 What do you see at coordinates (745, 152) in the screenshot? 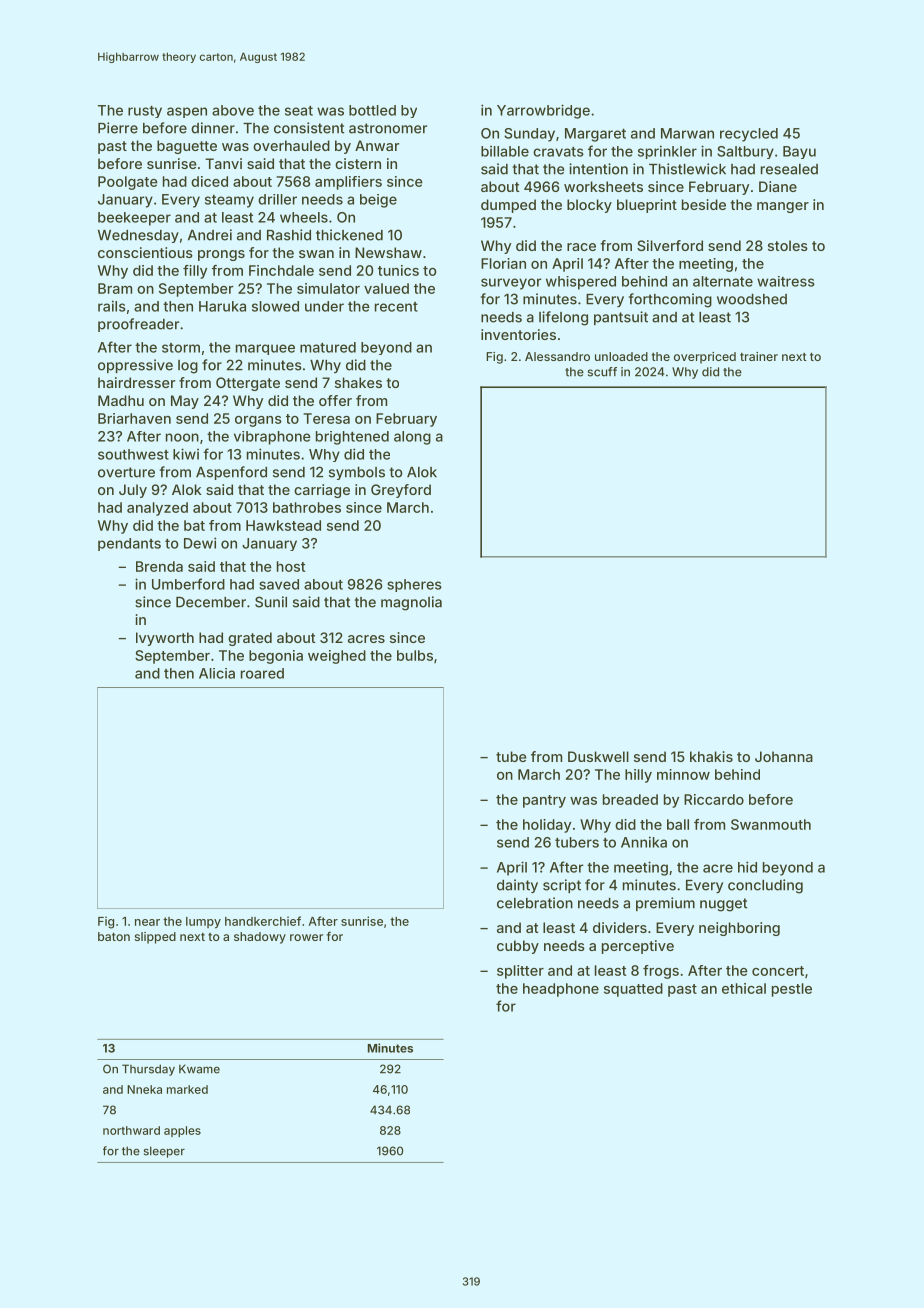
I see `Saltbury` at bounding box center [745, 152].
